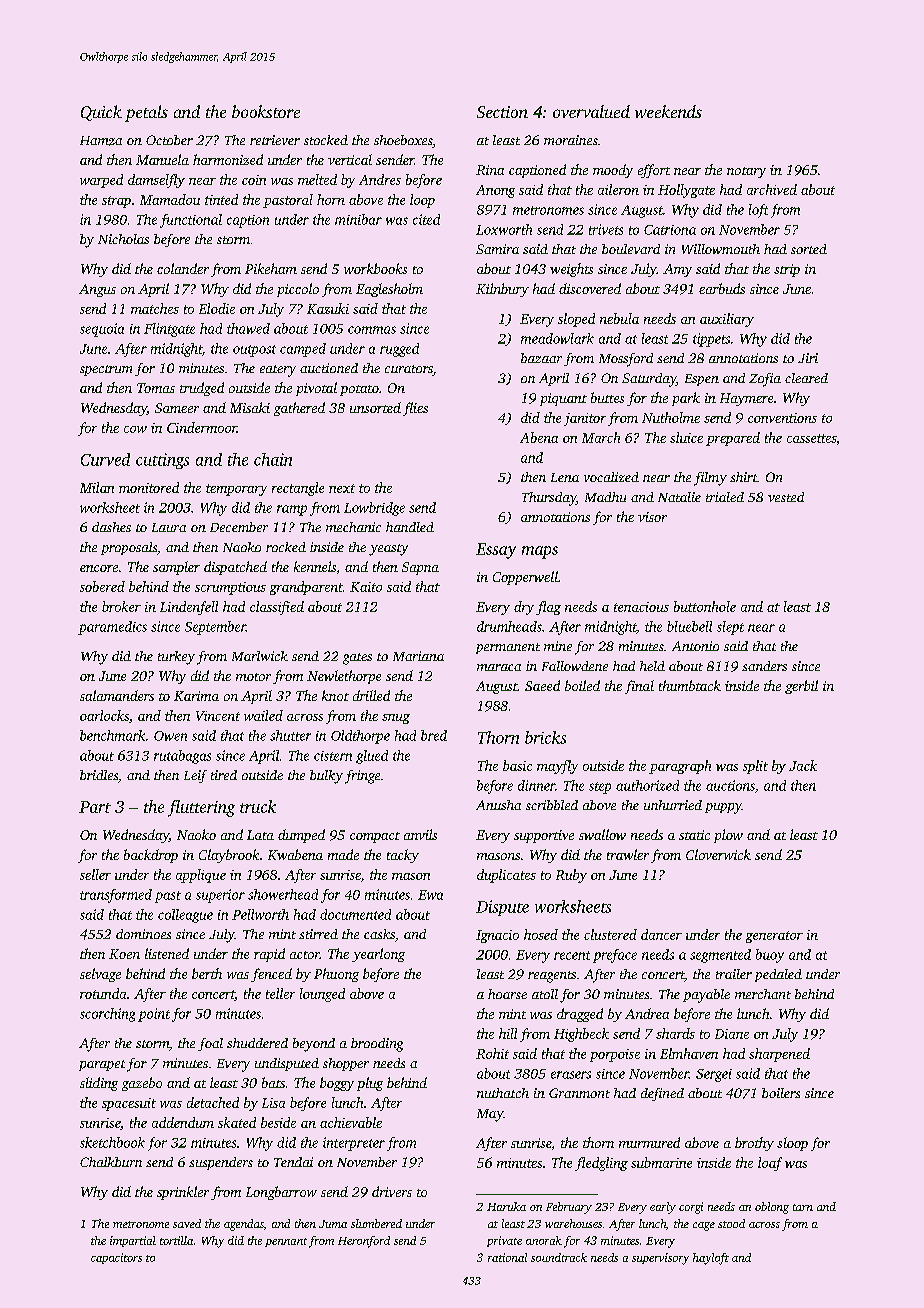  I want to click on petals, so click(146, 113).
